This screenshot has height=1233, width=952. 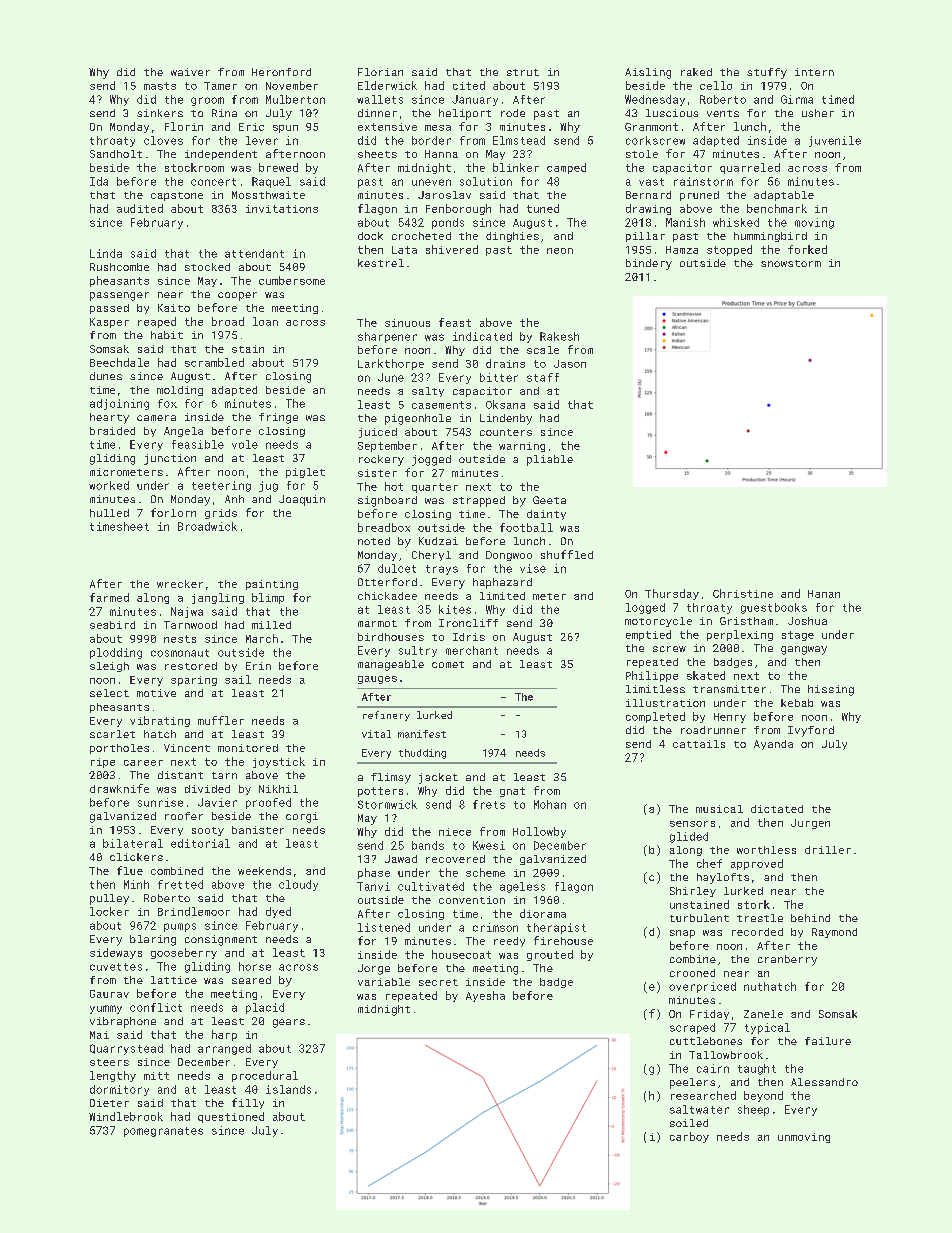 I want to click on Girma, so click(x=797, y=99).
